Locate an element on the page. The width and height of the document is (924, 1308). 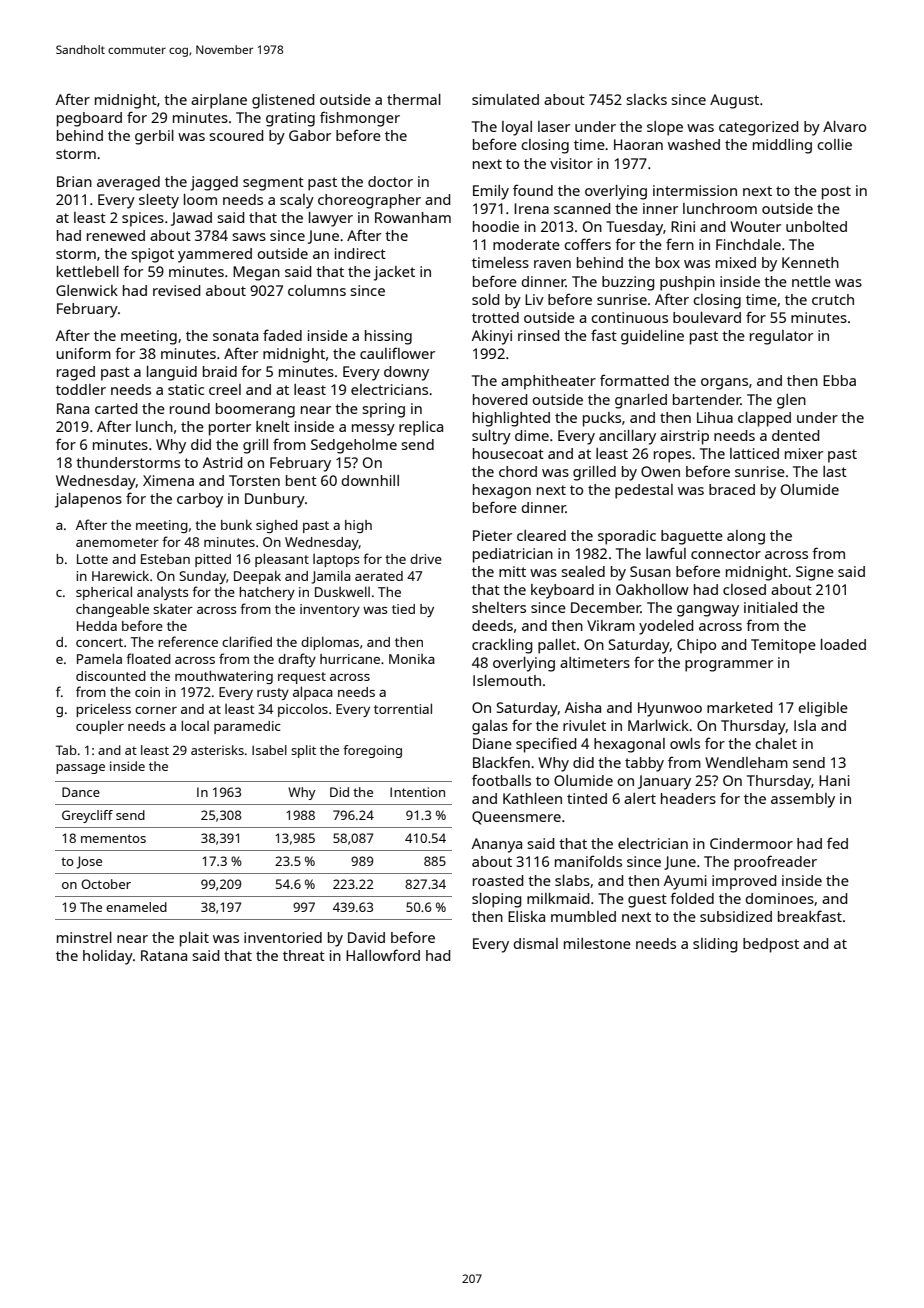
amphitheater is located at coordinates (548, 382).
